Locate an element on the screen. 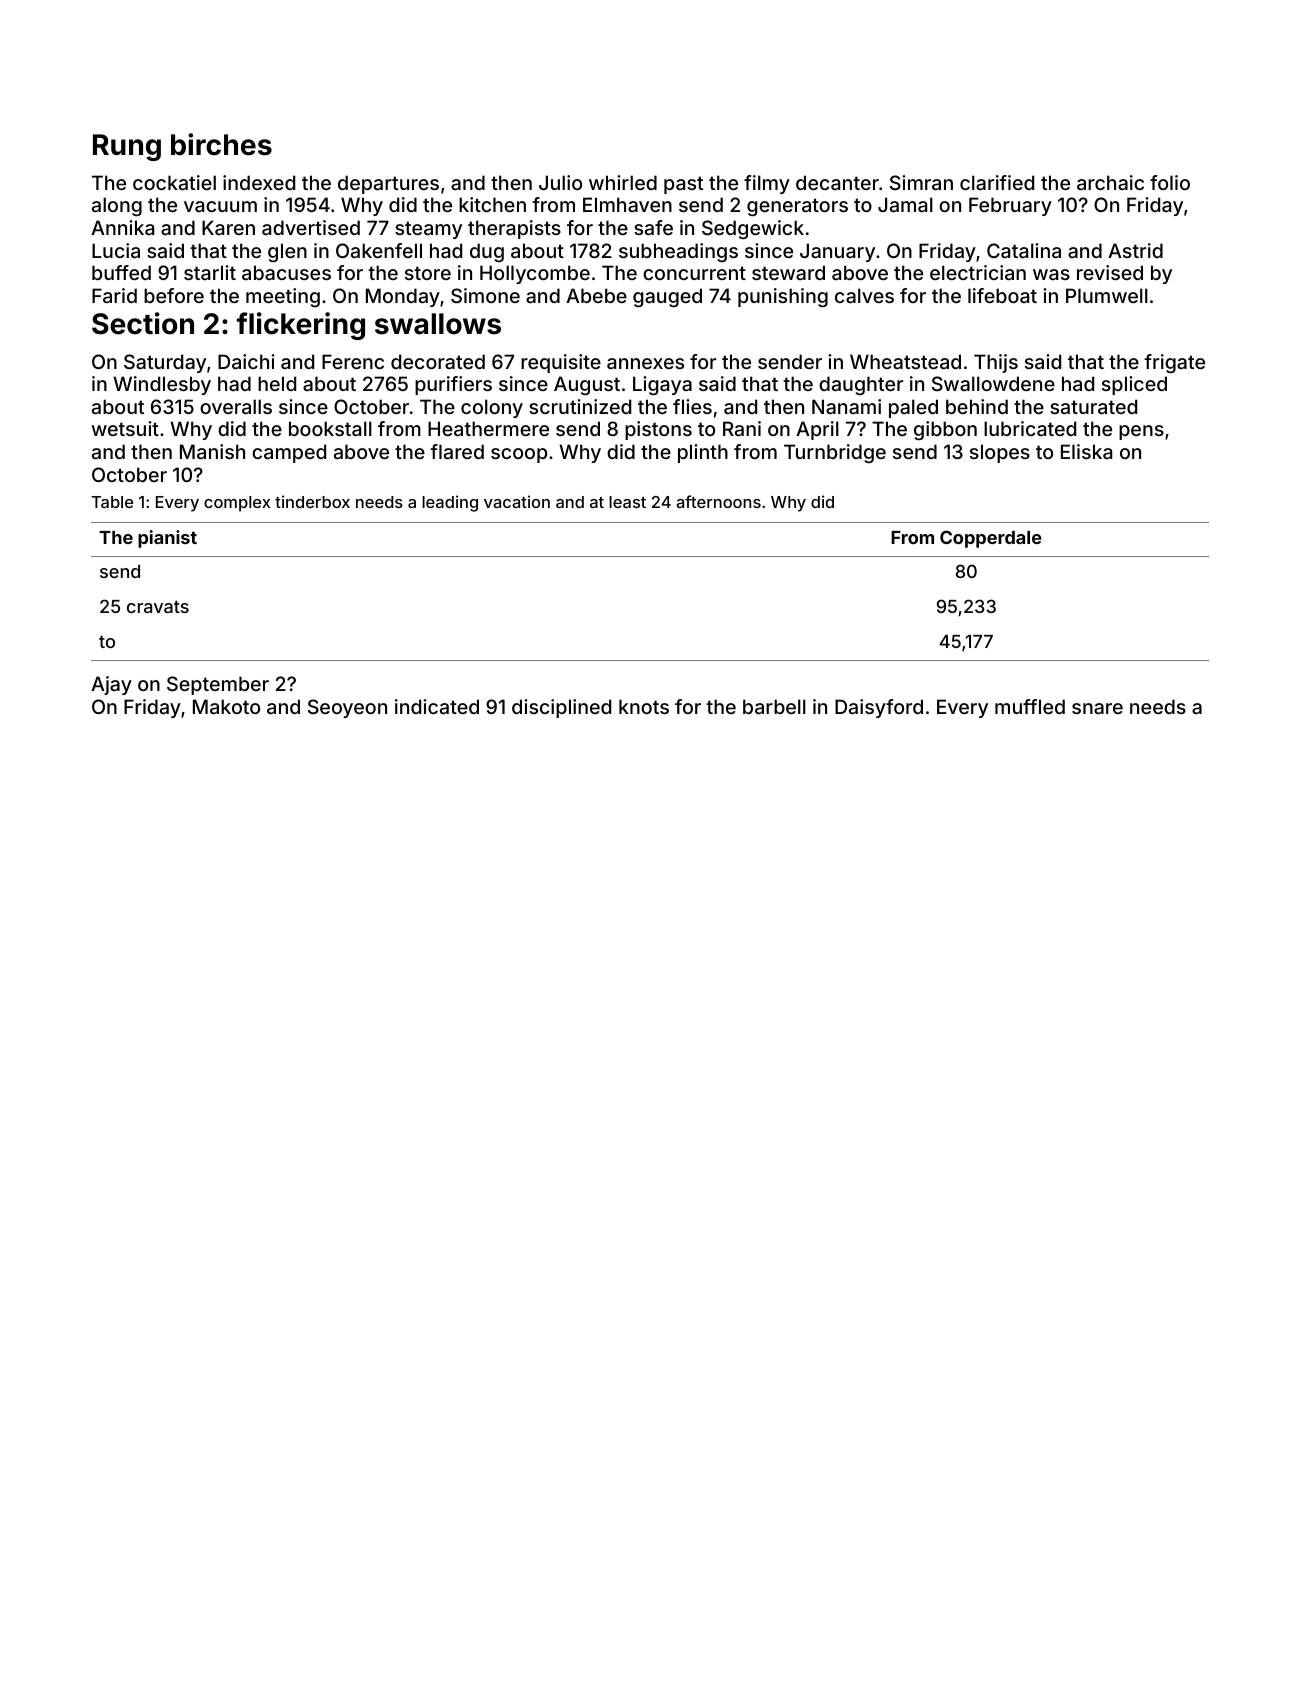  departures is located at coordinates (388, 184).
